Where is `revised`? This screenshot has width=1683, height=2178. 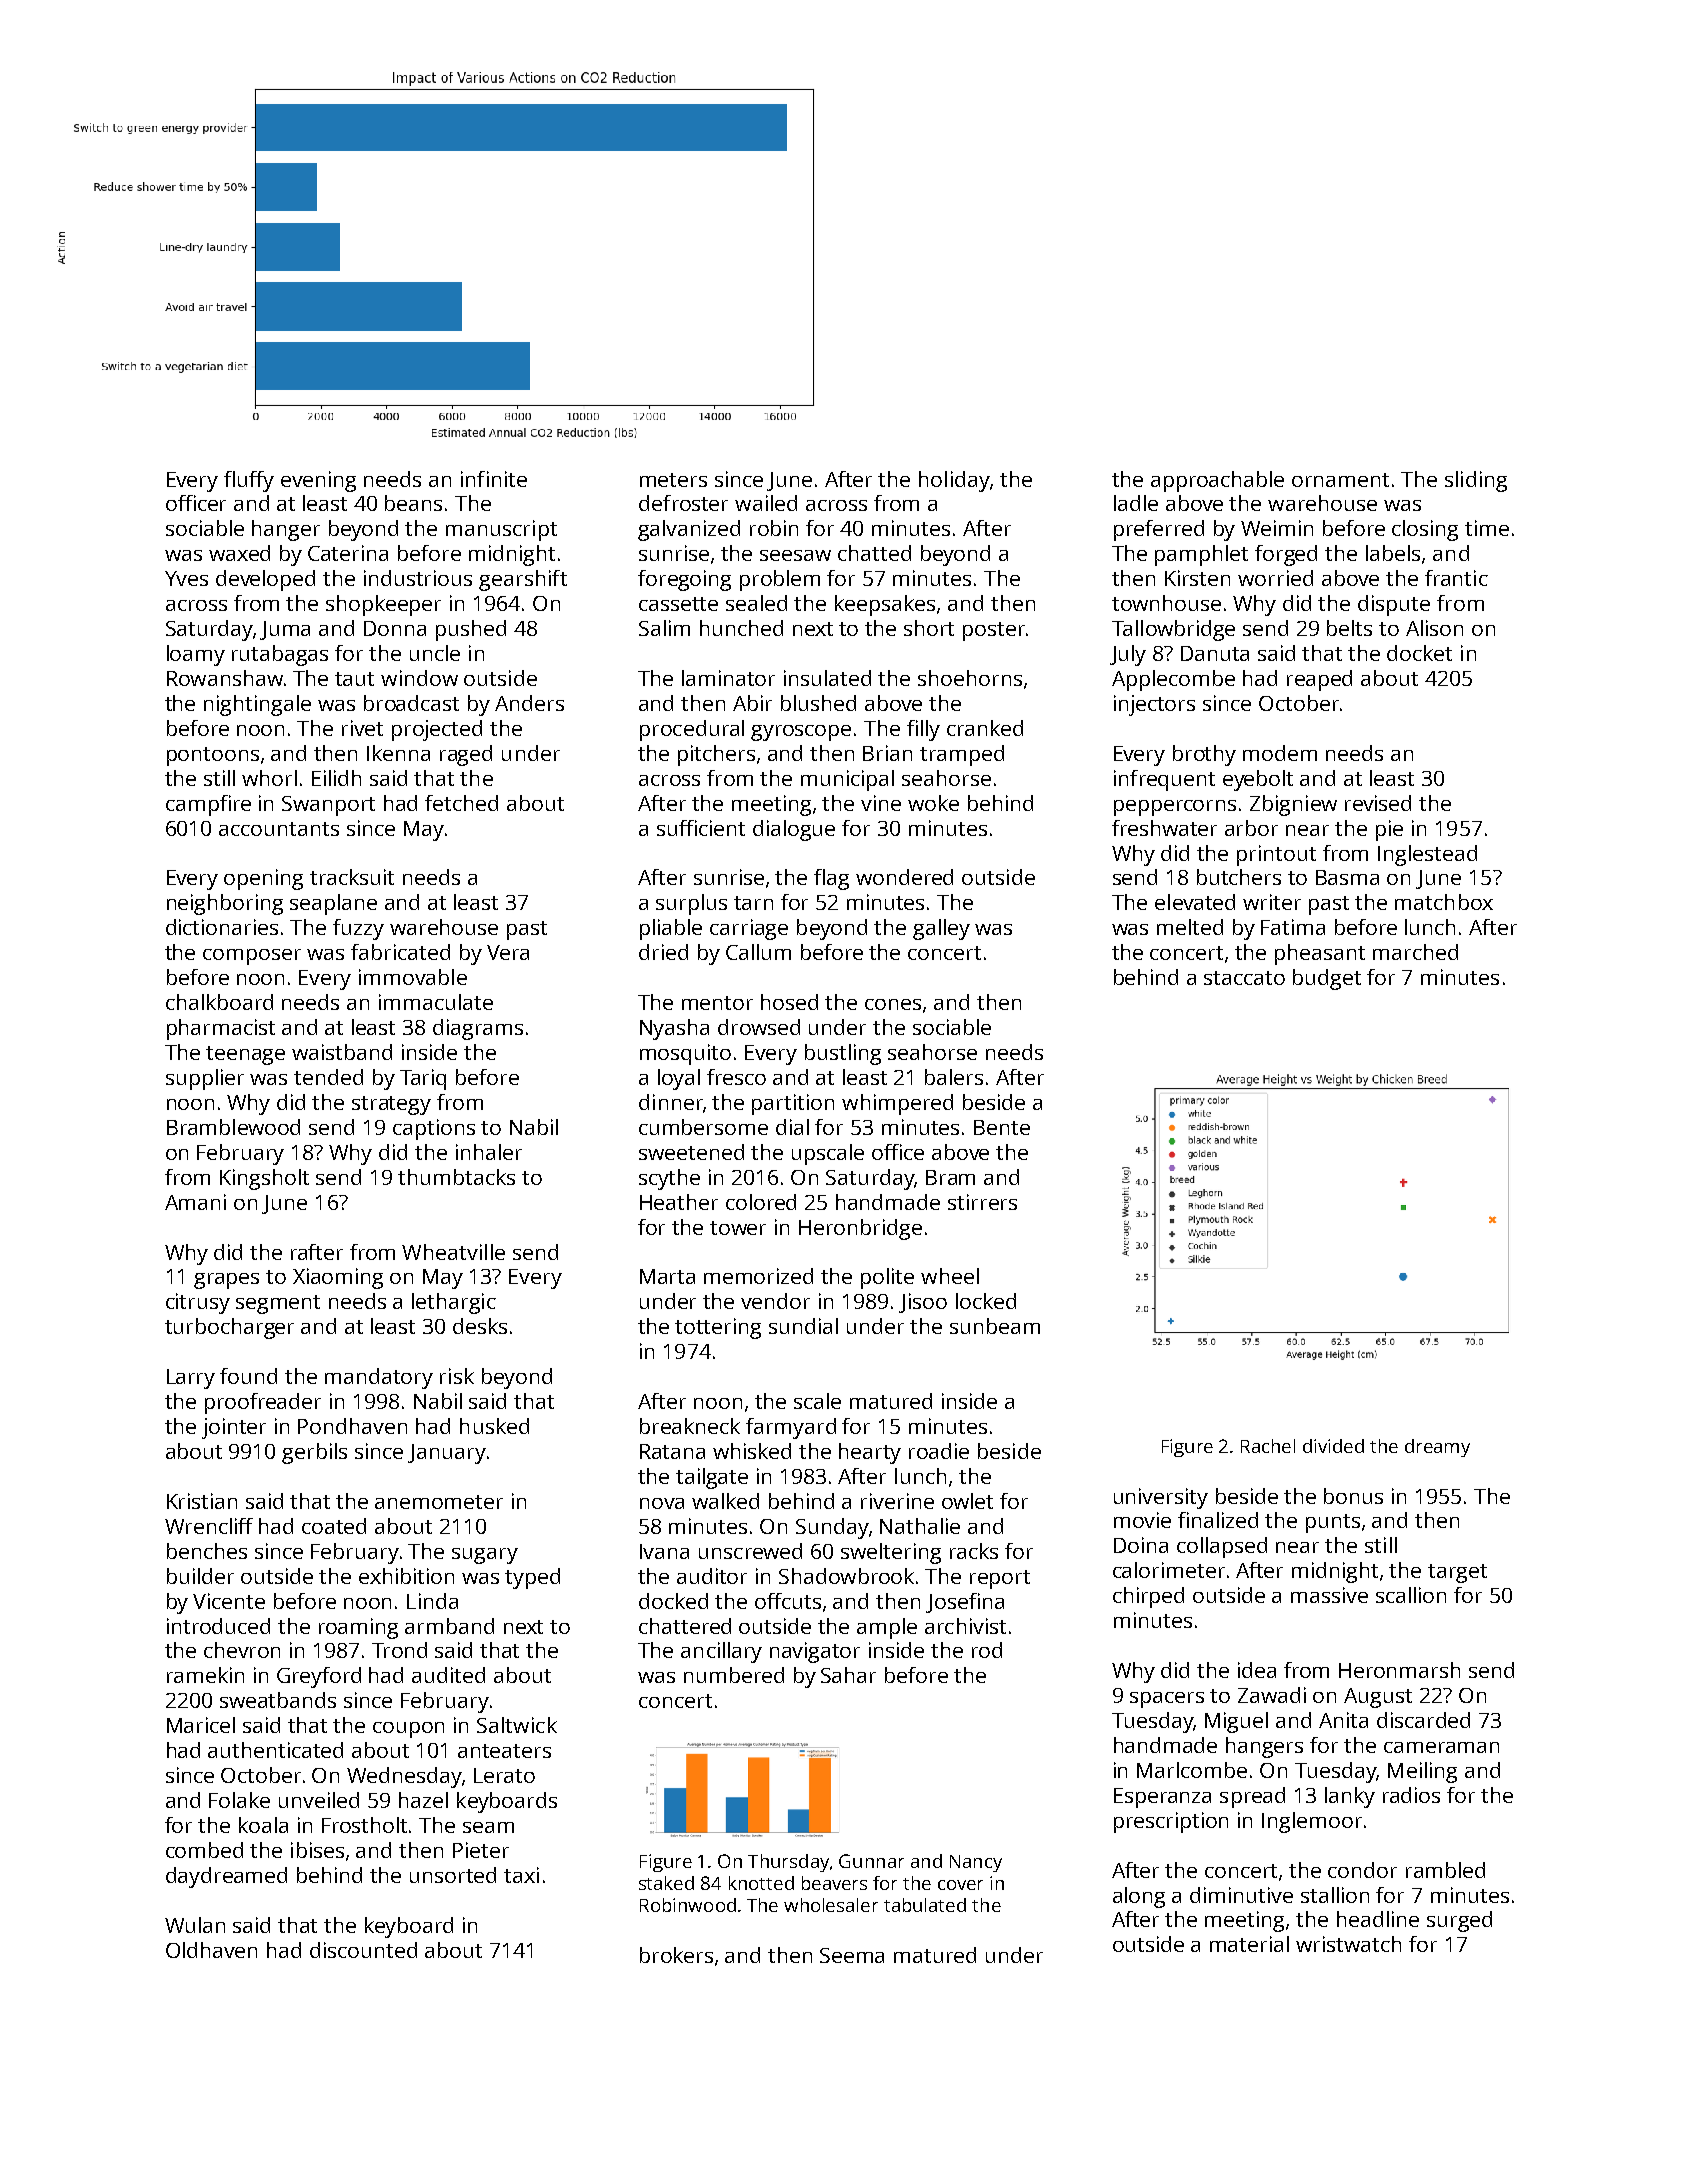 revised is located at coordinates (1378, 803).
